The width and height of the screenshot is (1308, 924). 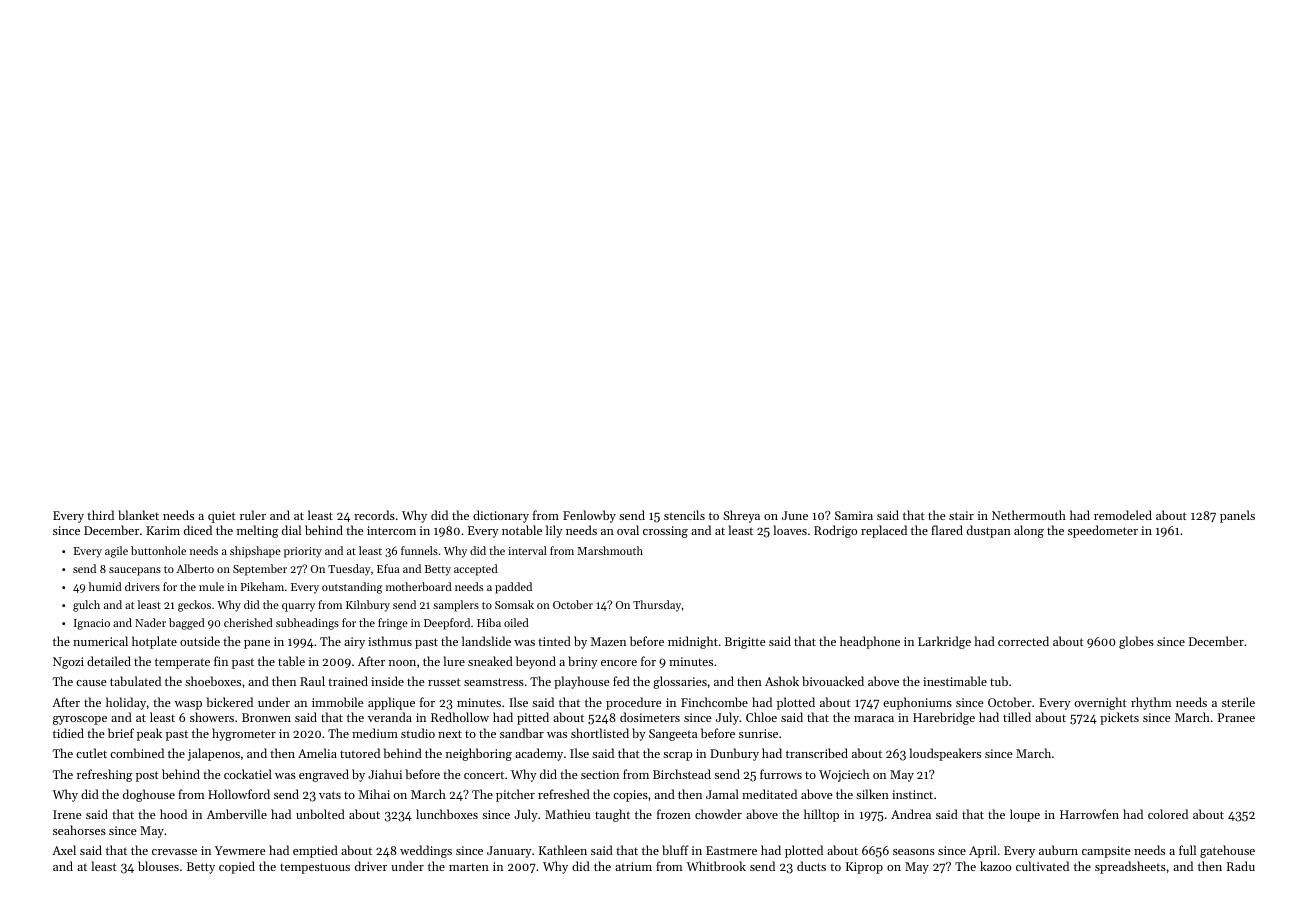 I want to click on Shreya, so click(x=741, y=516).
